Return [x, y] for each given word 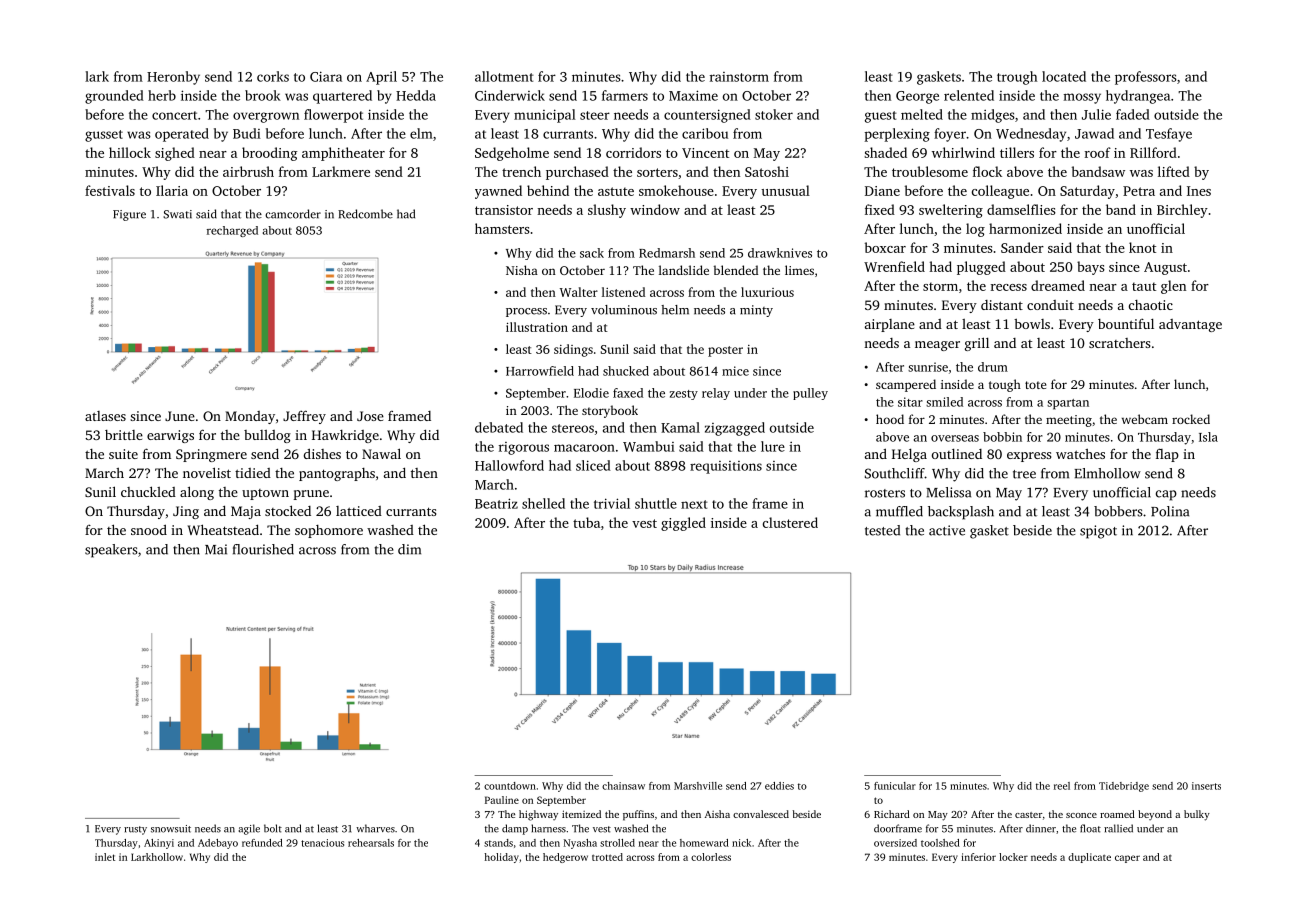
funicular [895, 786]
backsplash [961, 513]
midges [993, 116]
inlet [105, 857]
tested [882, 530]
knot [1142, 247]
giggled [683, 524]
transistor [504, 210]
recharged [232, 231]
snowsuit [171, 829]
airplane [890, 325]
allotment [504, 76]
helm [675, 310]
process [526, 312]
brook [263, 95]
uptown [265, 494]
